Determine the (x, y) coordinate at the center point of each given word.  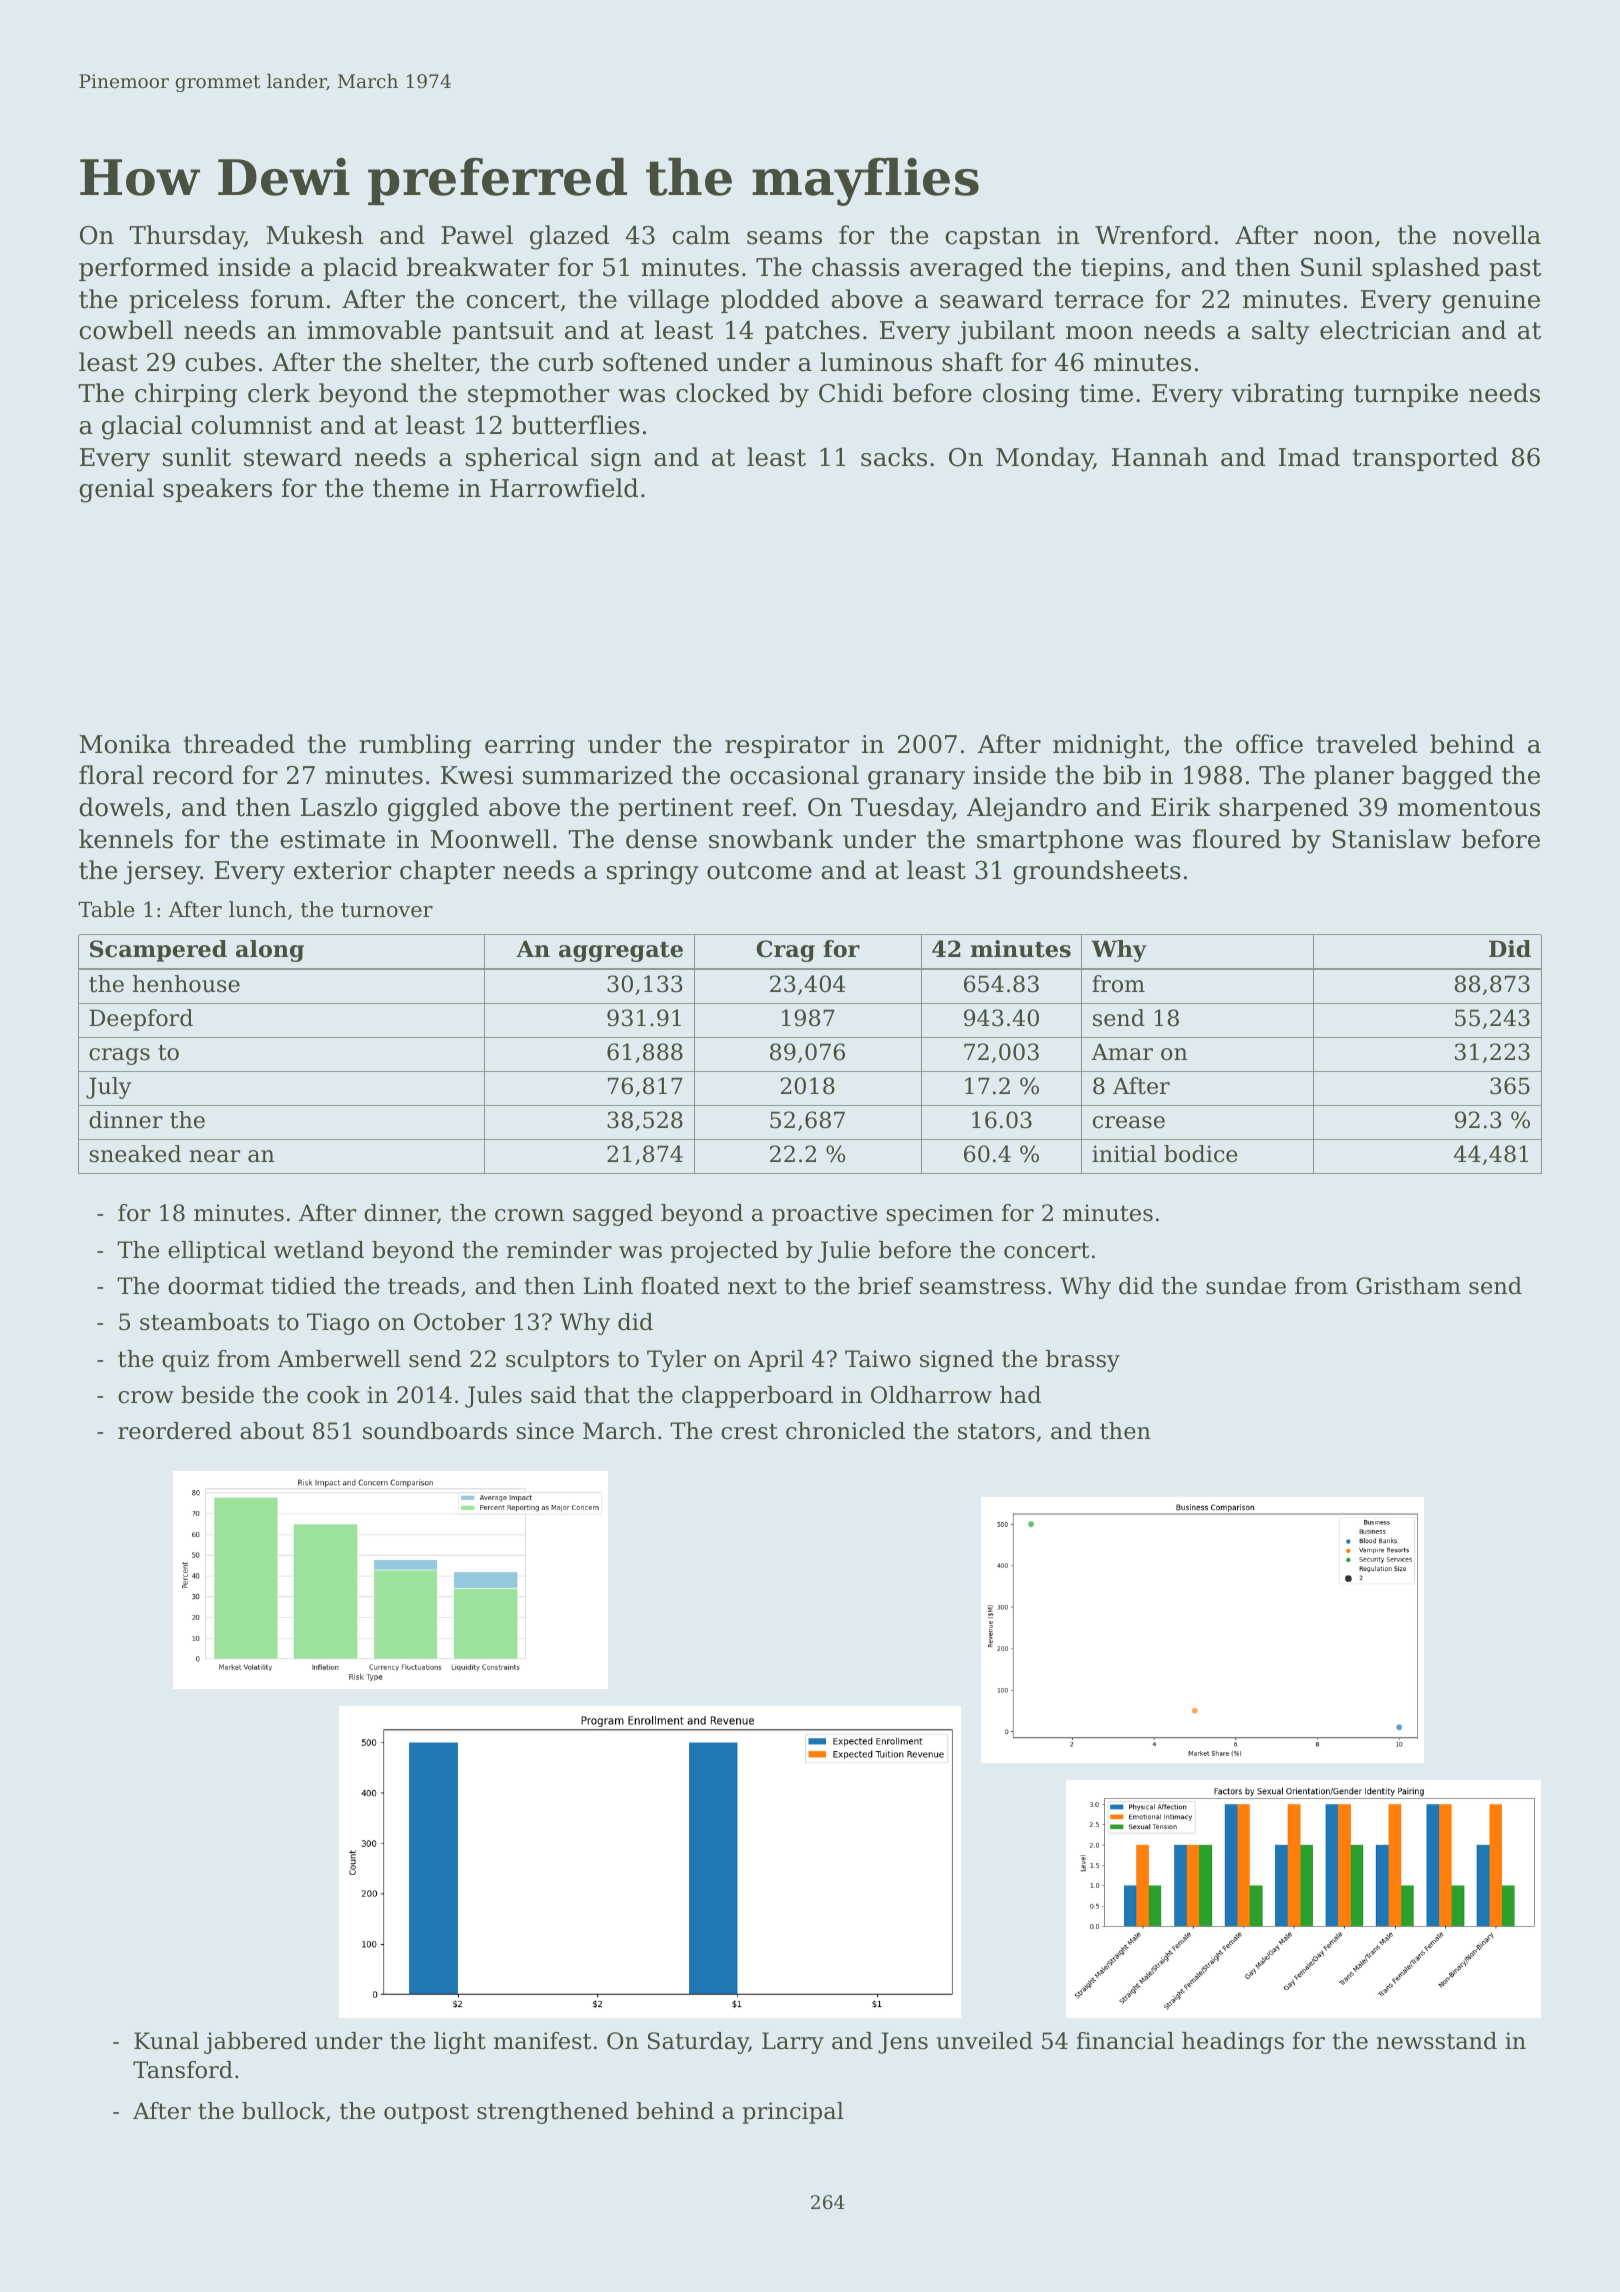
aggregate (621, 952)
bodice (1201, 1154)
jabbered (255, 2043)
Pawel (477, 235)
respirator (787, 746)
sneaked (135, 1154)
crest (749, 1431)
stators (996, 1431)
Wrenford (1153, 235)
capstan (993, 238)
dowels (121, 807)
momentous (1469, 808)
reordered (175, 1431)
